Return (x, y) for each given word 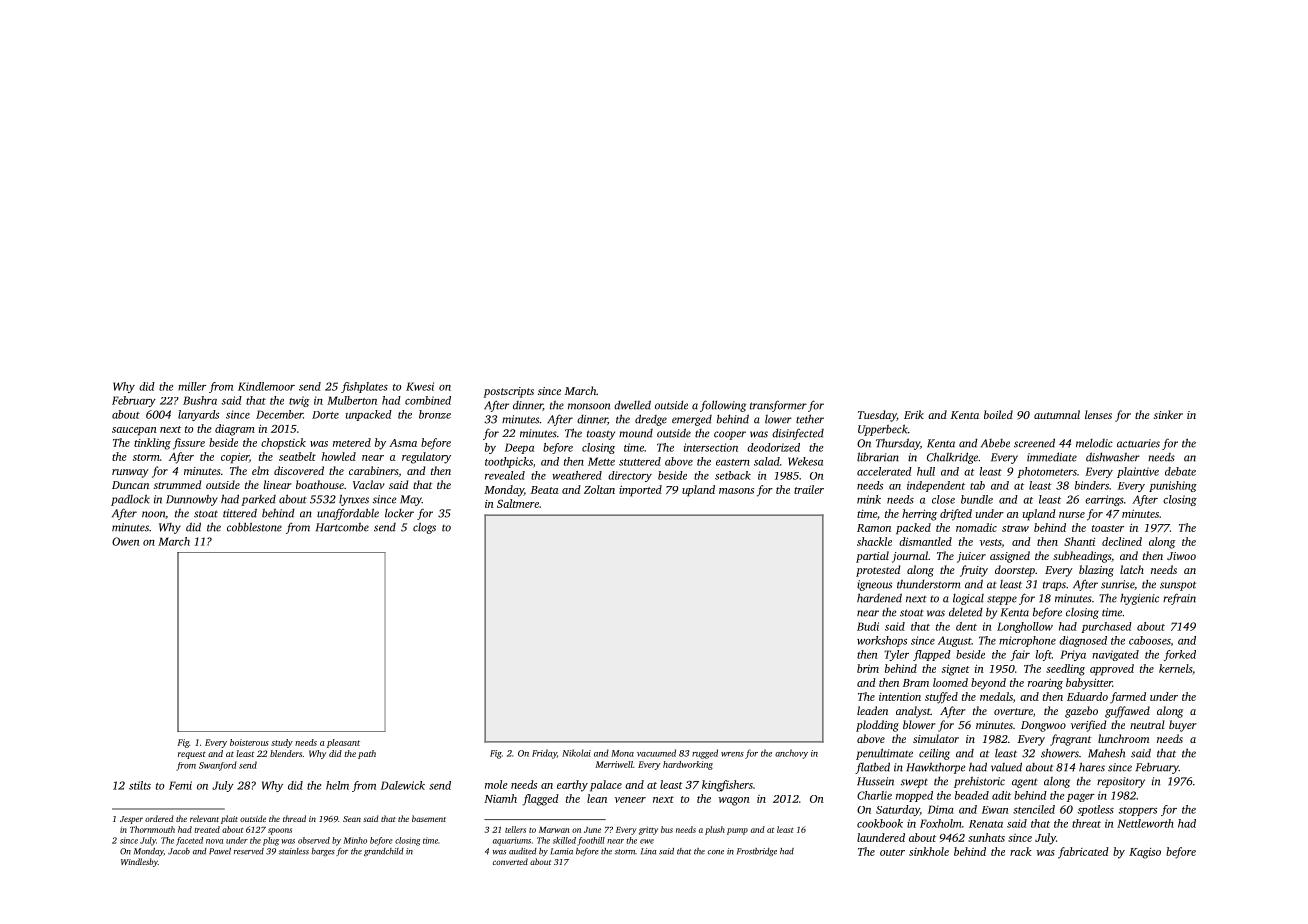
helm (337, 785)
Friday (544, 754)
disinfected (798, 434)
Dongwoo (1043, 726)
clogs (424, 528)
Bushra (200, 400)
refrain (1179, 599)
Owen (125, 541)
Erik (914, 414)
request (192, 755)
